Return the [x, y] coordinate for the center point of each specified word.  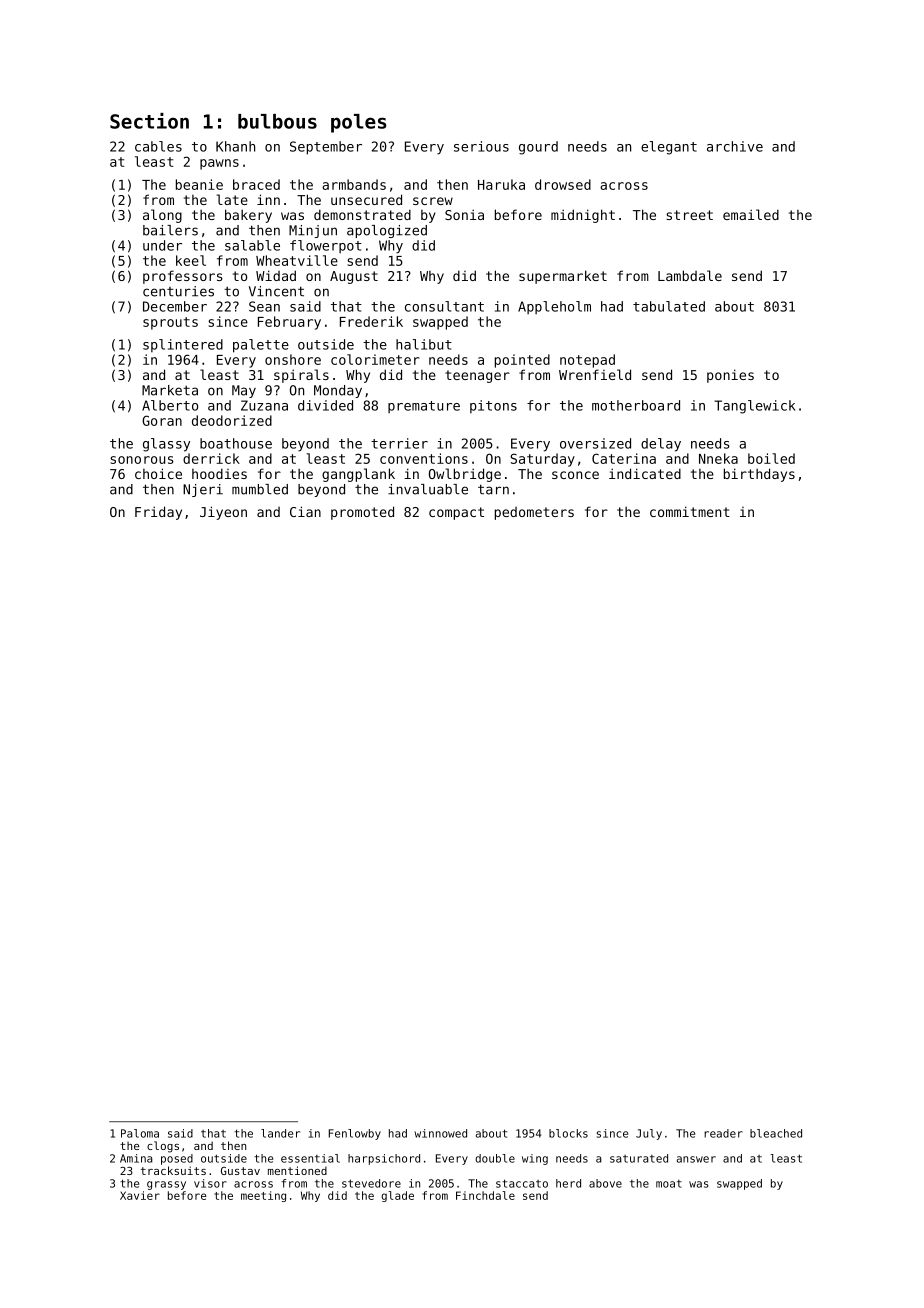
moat [669, 1184]
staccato [522, 1183]
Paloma [140, 1133]
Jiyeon [223, 513]
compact [456, 513]
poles [359, 123]
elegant [669, 148]
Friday [158, 513]
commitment [690, 511]
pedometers [534, 513]
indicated [645, 473]
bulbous [277, 121]
